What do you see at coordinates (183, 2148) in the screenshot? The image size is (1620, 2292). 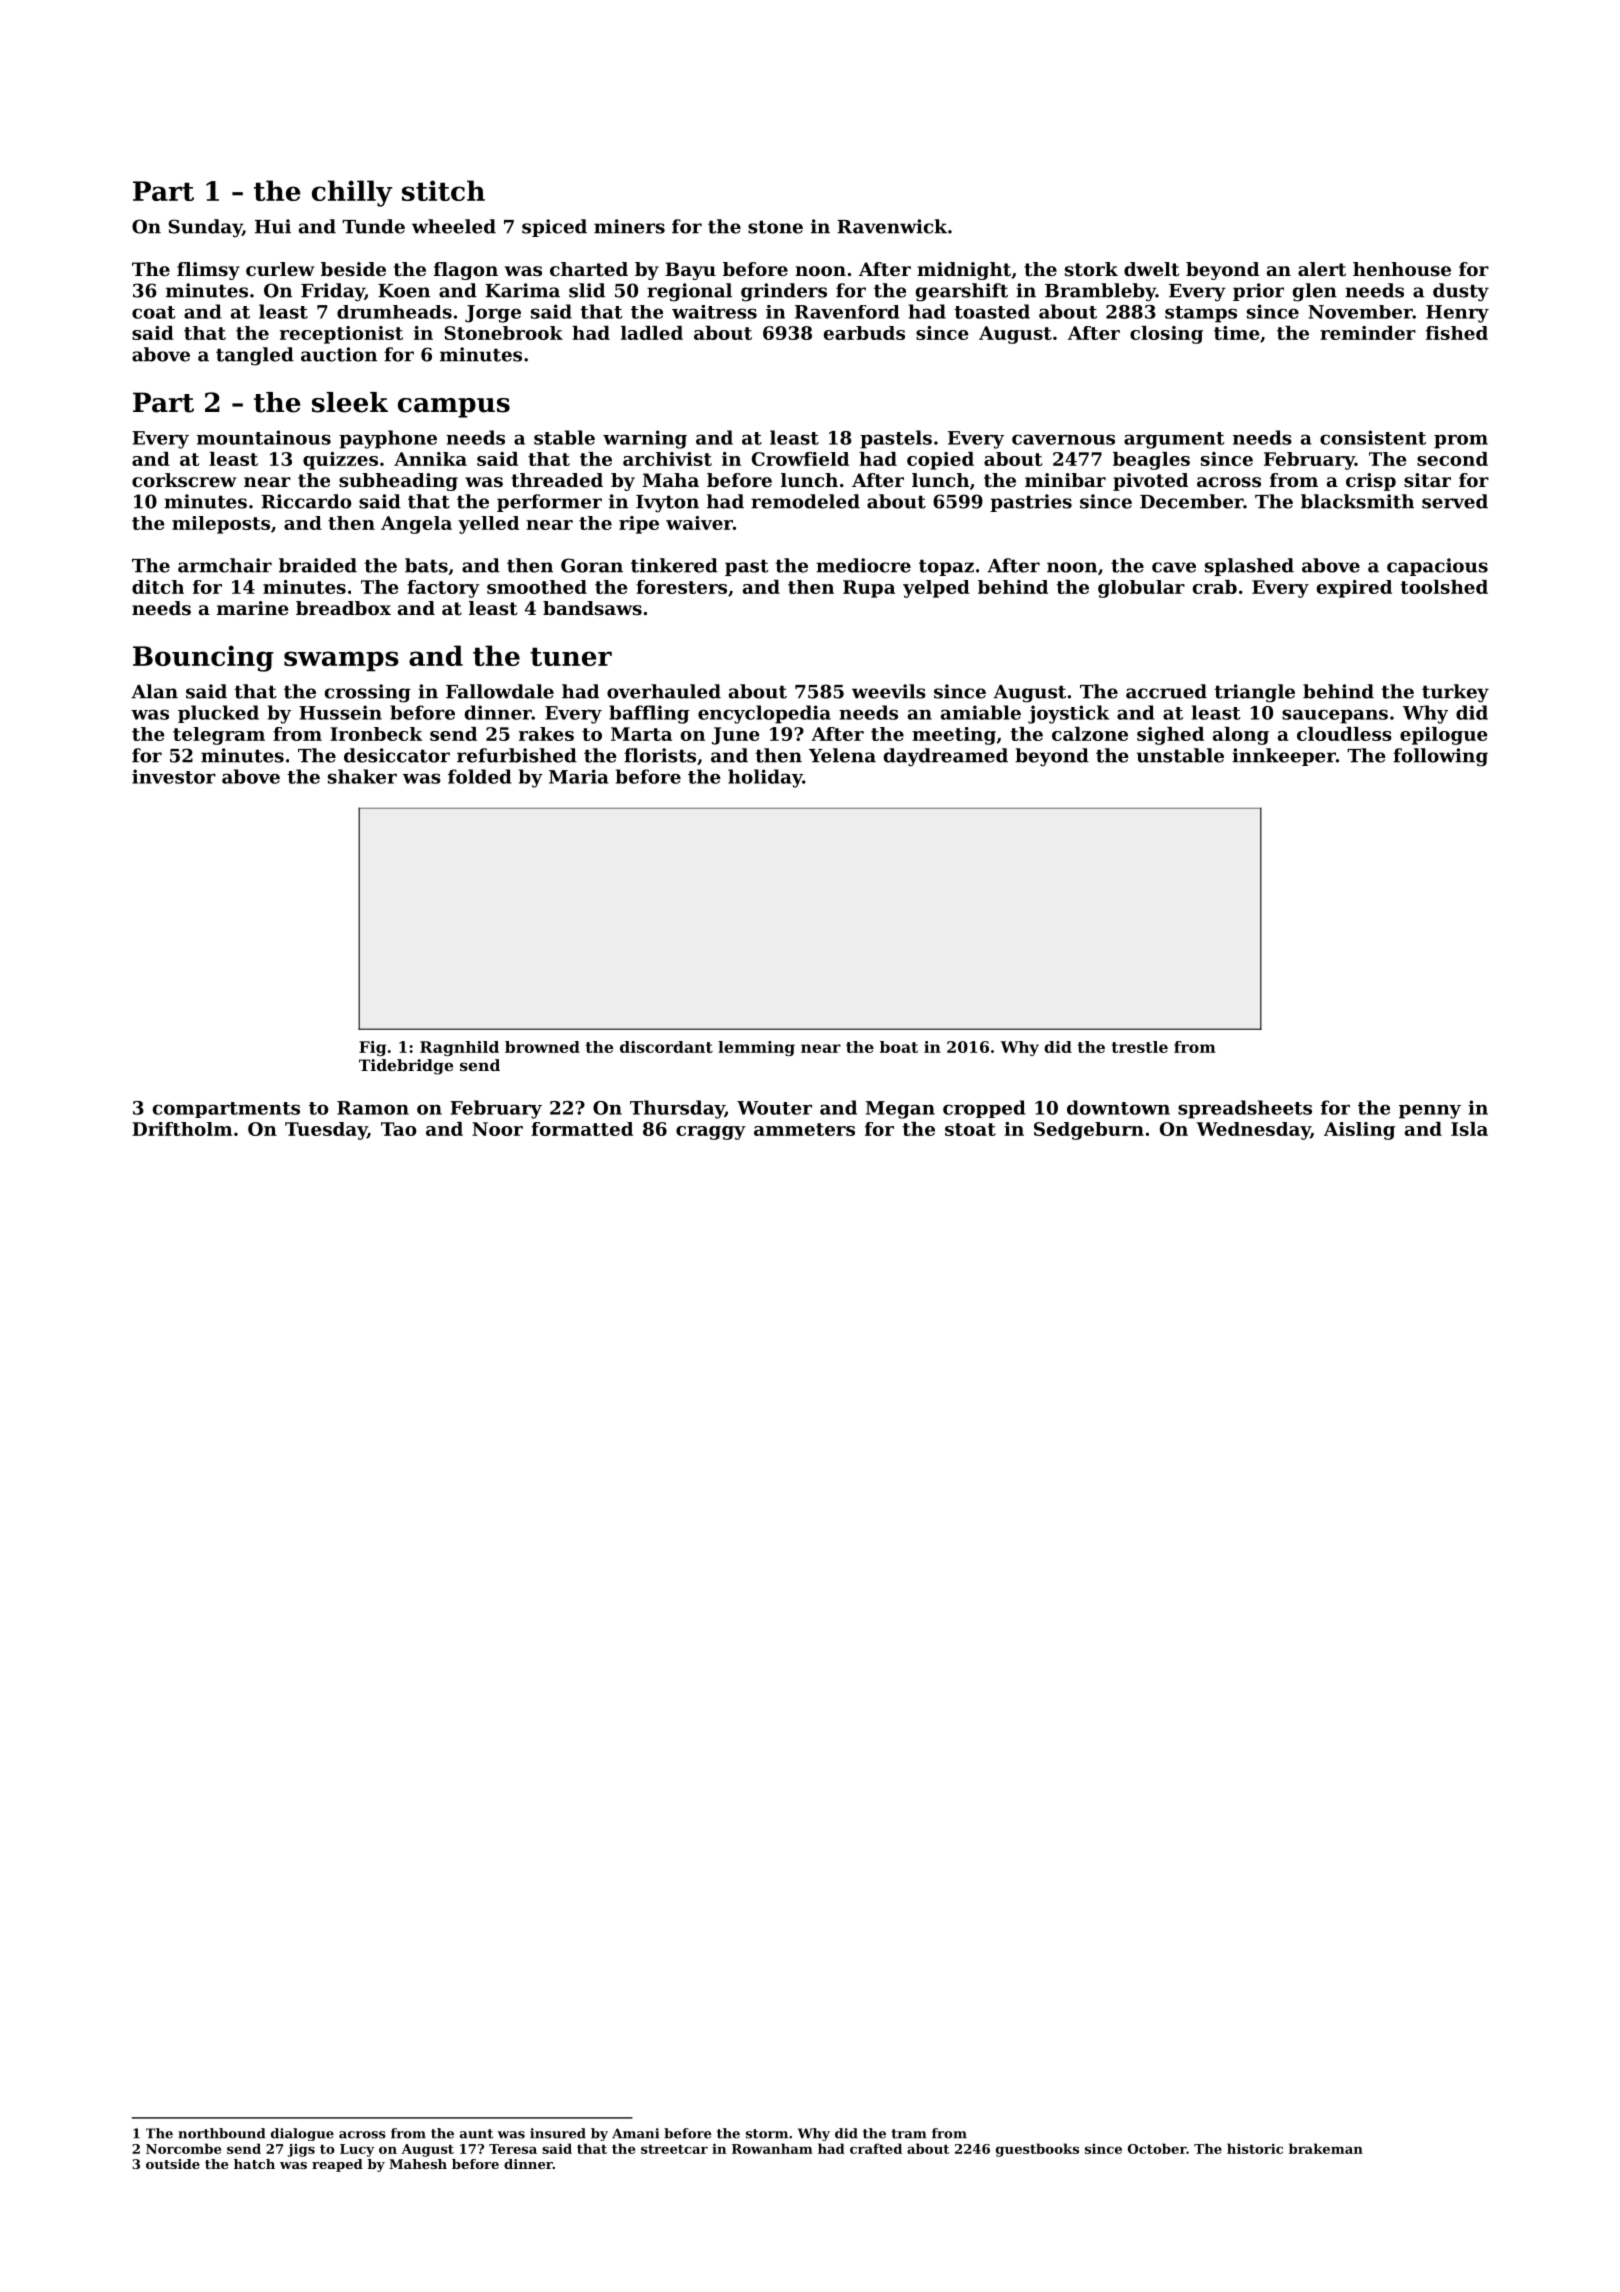 I see `Norcombe` at bounding box center [183, 2148].
